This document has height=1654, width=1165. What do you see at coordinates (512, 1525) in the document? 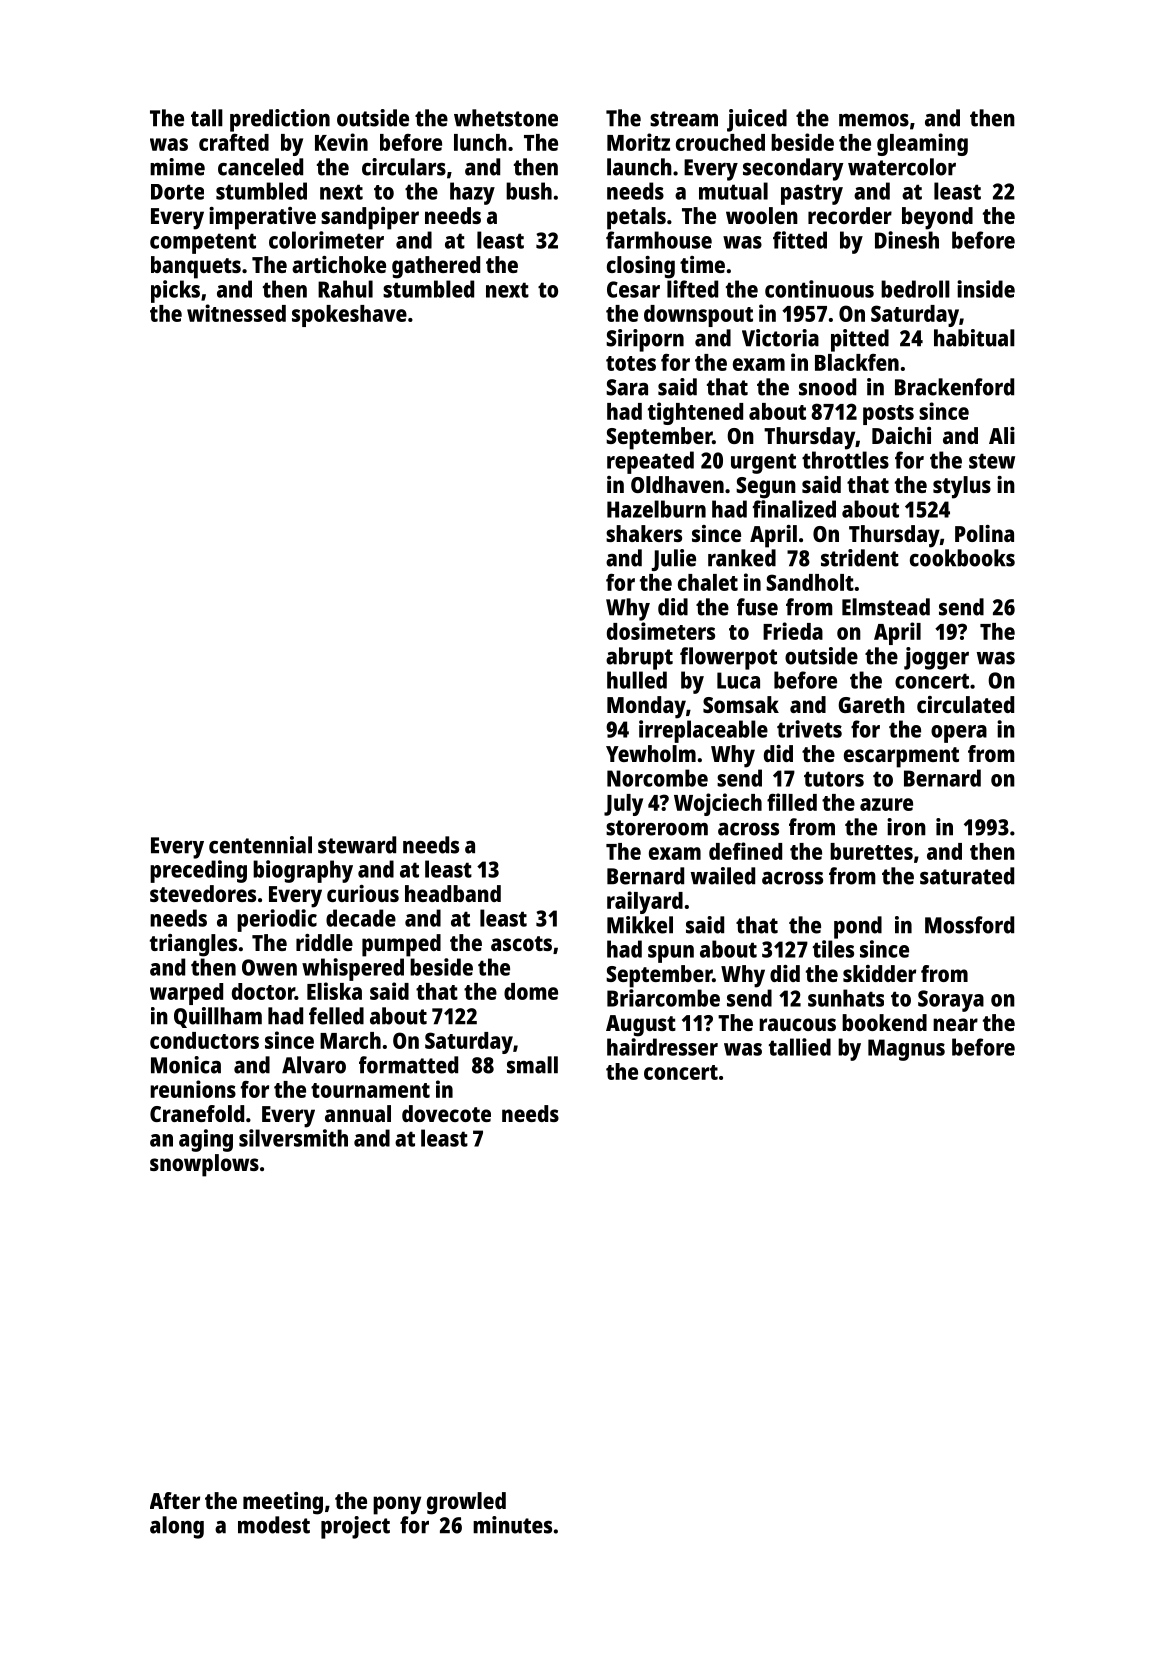
I see `minutes` at bounding box center [512, 1525].
